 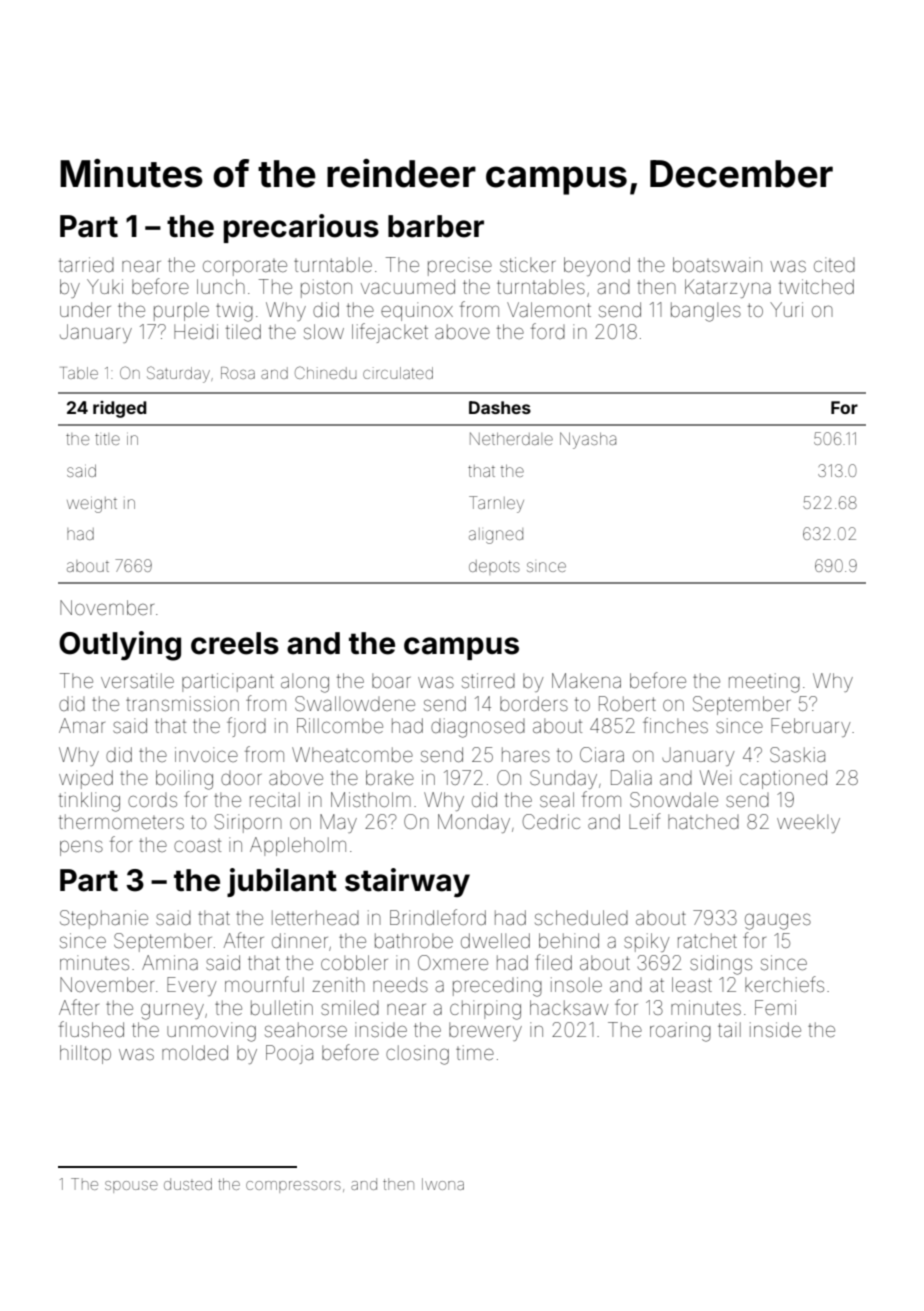 What do you see at coordinates (494, 567) in the document?
I see `depots` at bounding box center [494, 567].
